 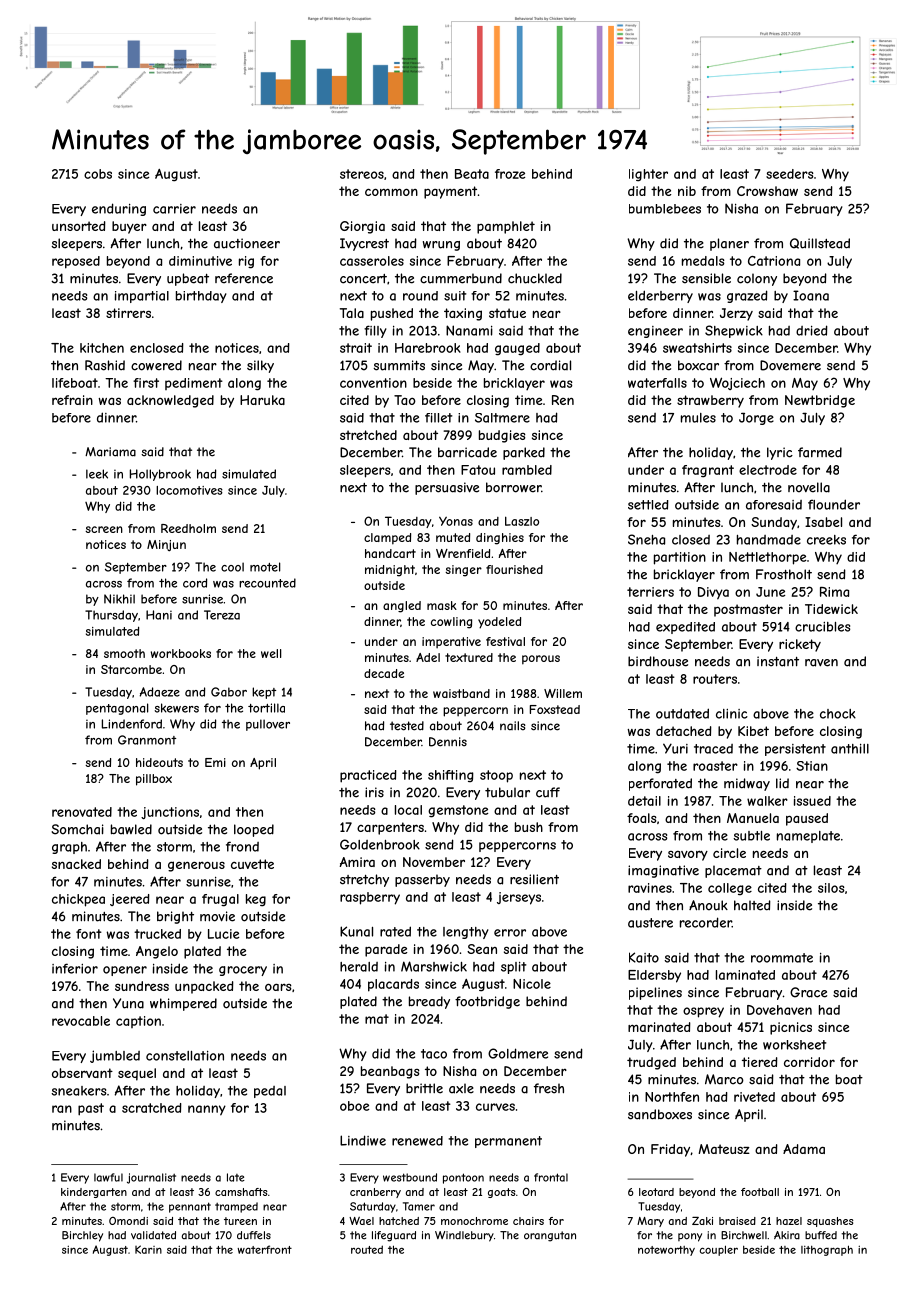 What do you see at coordinates (82, 1236) in the page?
I see `Birchley` at bounding box center [82, 1236].
